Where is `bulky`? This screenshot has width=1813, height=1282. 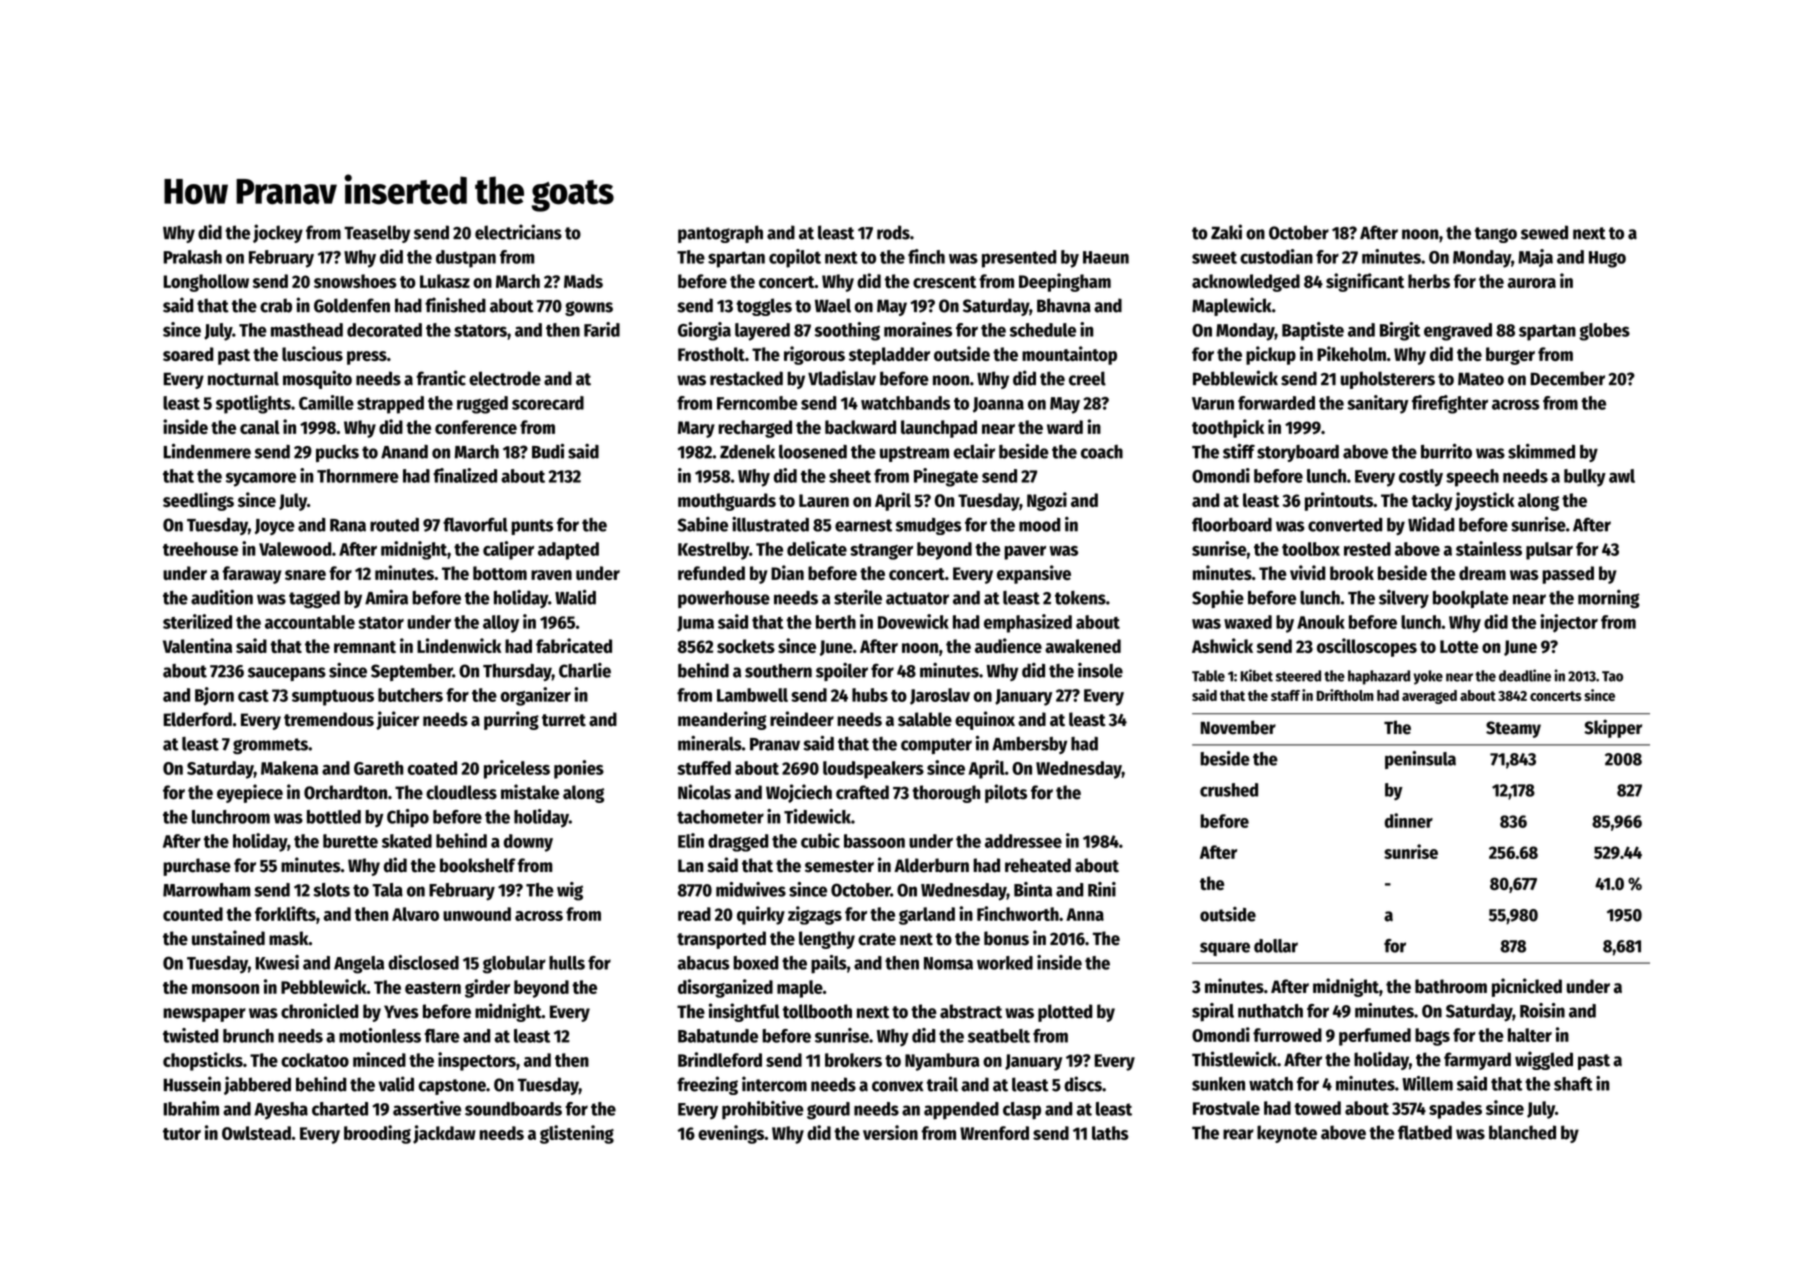 bulky is located at coordinates (1585, 478).
